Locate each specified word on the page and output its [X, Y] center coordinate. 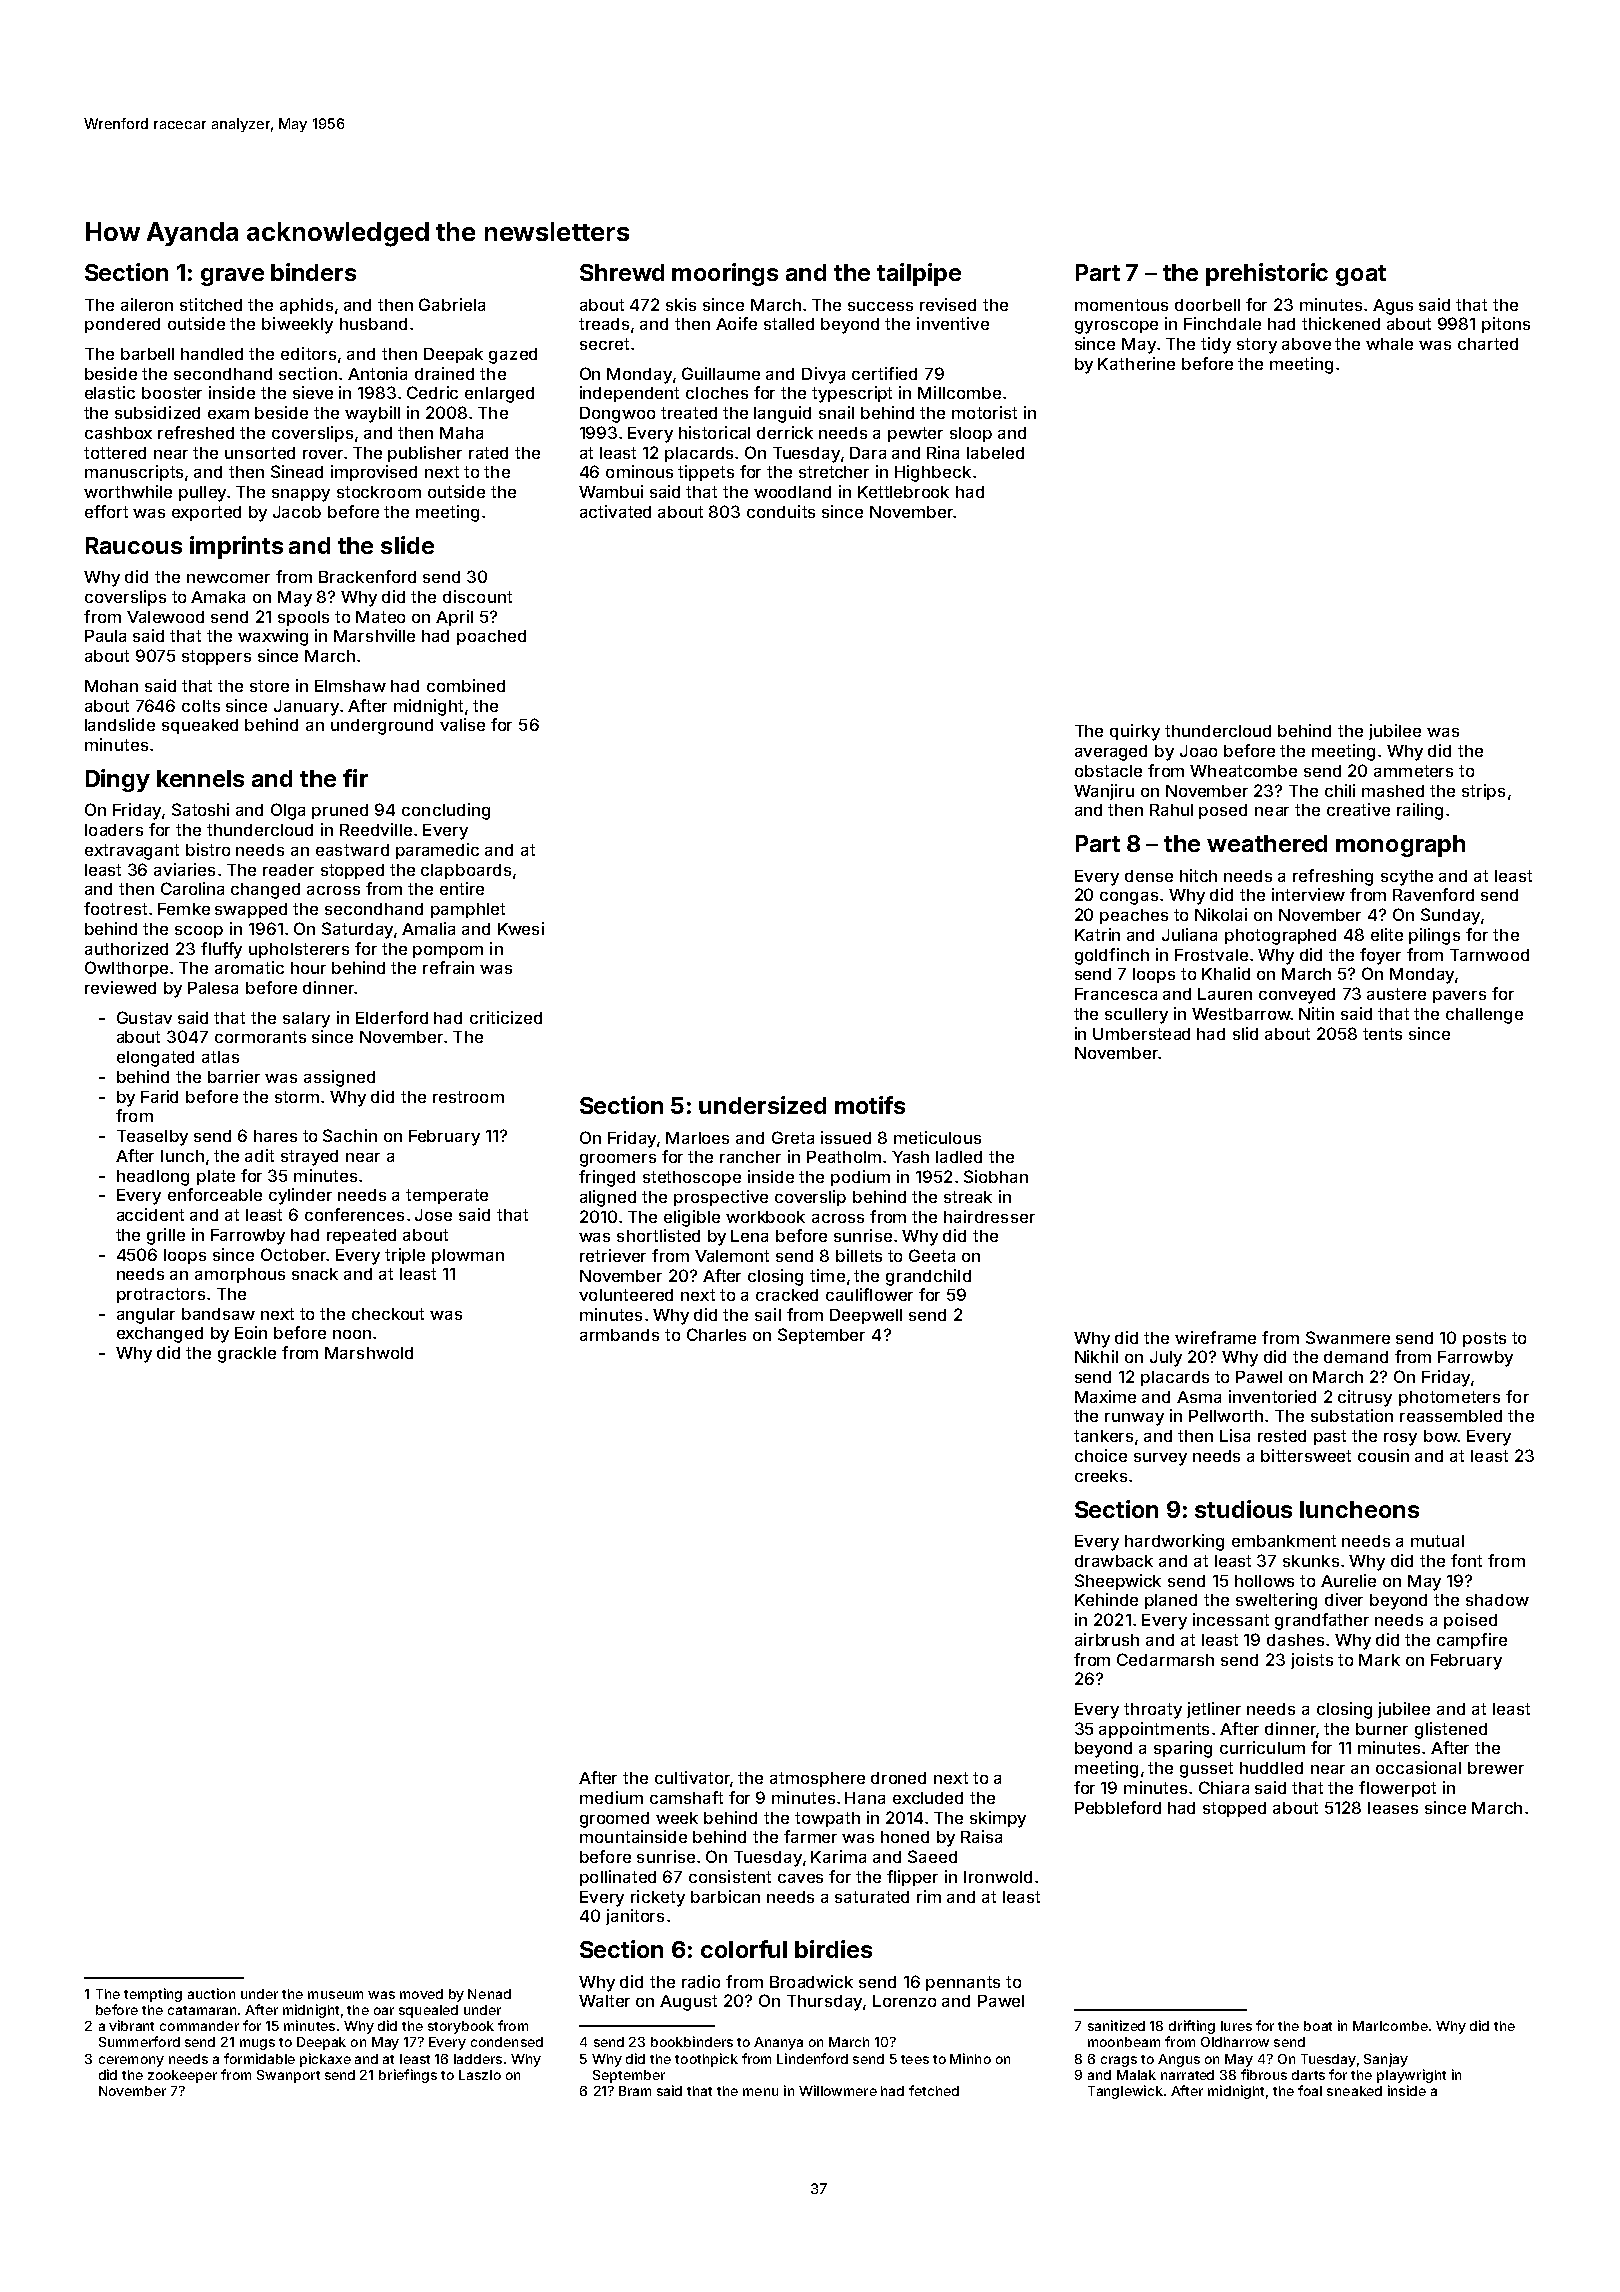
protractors [161, 1295]
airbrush [1107, 1639]
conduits [781, 511]
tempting [153, 1995]
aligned [608, 1198]
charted [1488, 344]
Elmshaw [350, 686]
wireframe [1215, 1337]
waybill [372, 414]
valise [462, 724]
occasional [1418, 1767]
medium [611, 1797]
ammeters [1413, 771]
